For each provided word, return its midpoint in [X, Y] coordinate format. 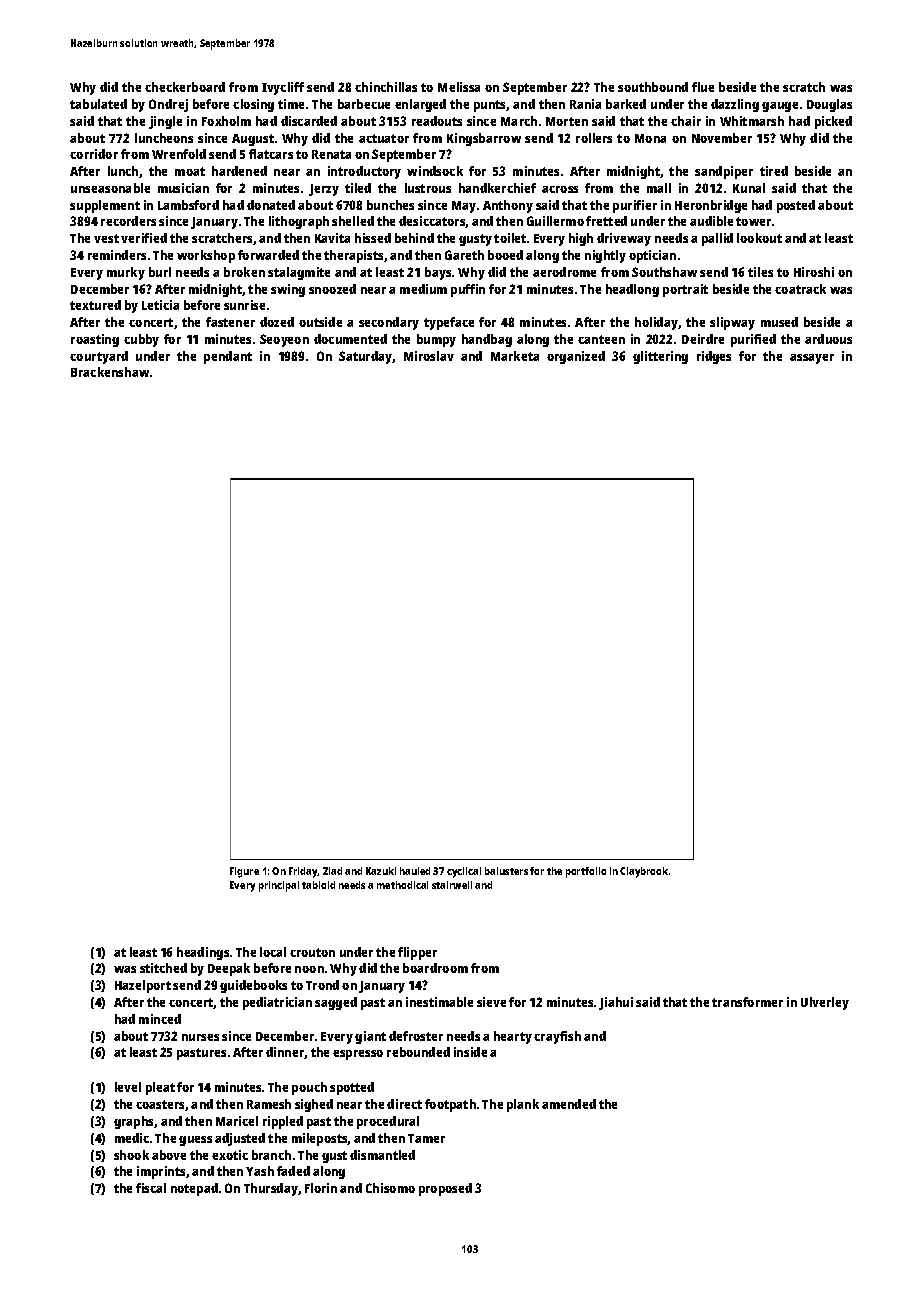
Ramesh [269, 1104]
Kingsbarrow [484, 139]
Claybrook [644, 872]
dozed [277, 322]
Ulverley [825, 1003]
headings [203, 953]
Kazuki [381, 871]
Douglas [829, 105]
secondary [389, 323]
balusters [506, 871]
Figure [244, 872]
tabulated [98, 104]
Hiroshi [814, 272]
